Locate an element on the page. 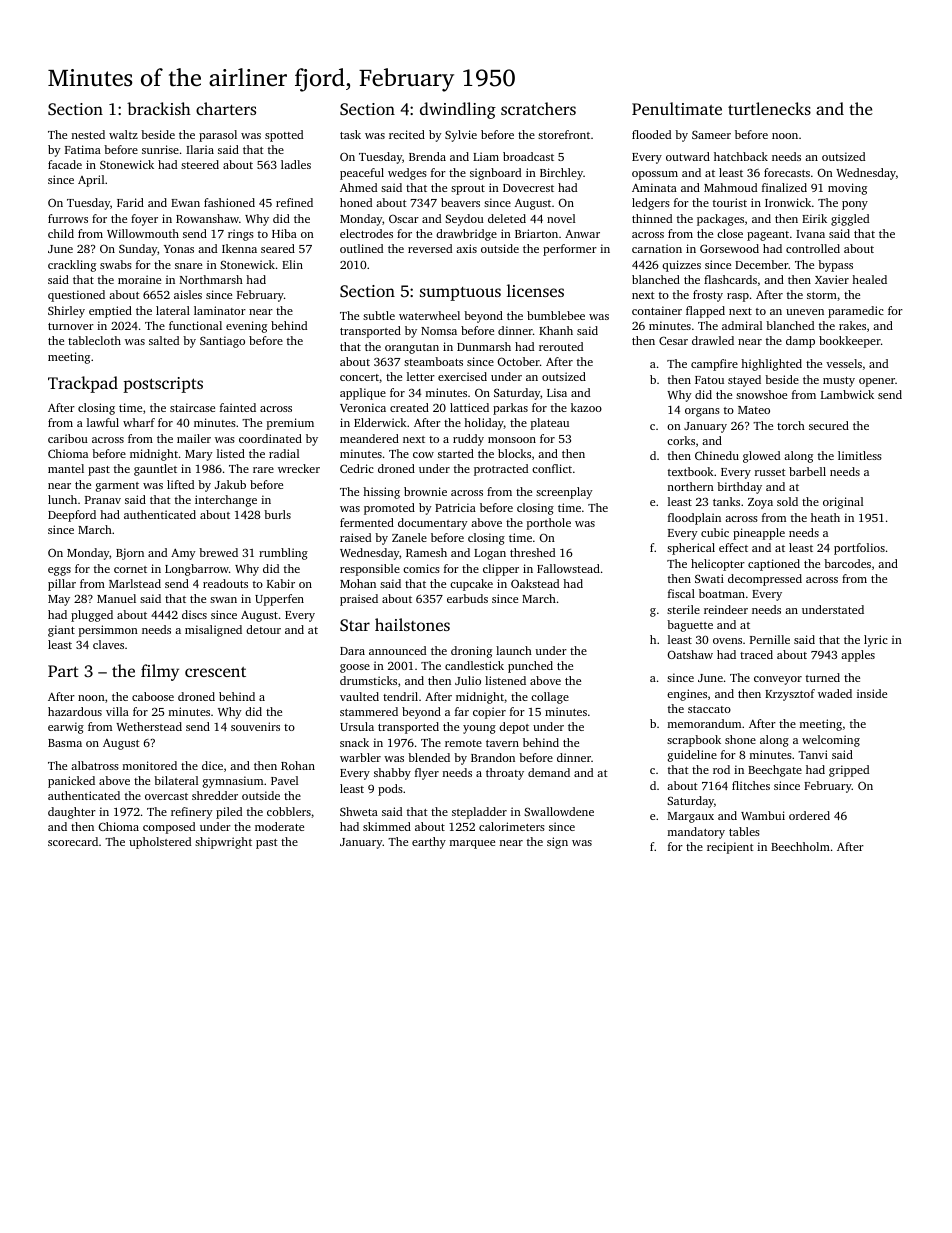 The height and width of the document is (1233, 952). container is located at coordinates (657, 310).
